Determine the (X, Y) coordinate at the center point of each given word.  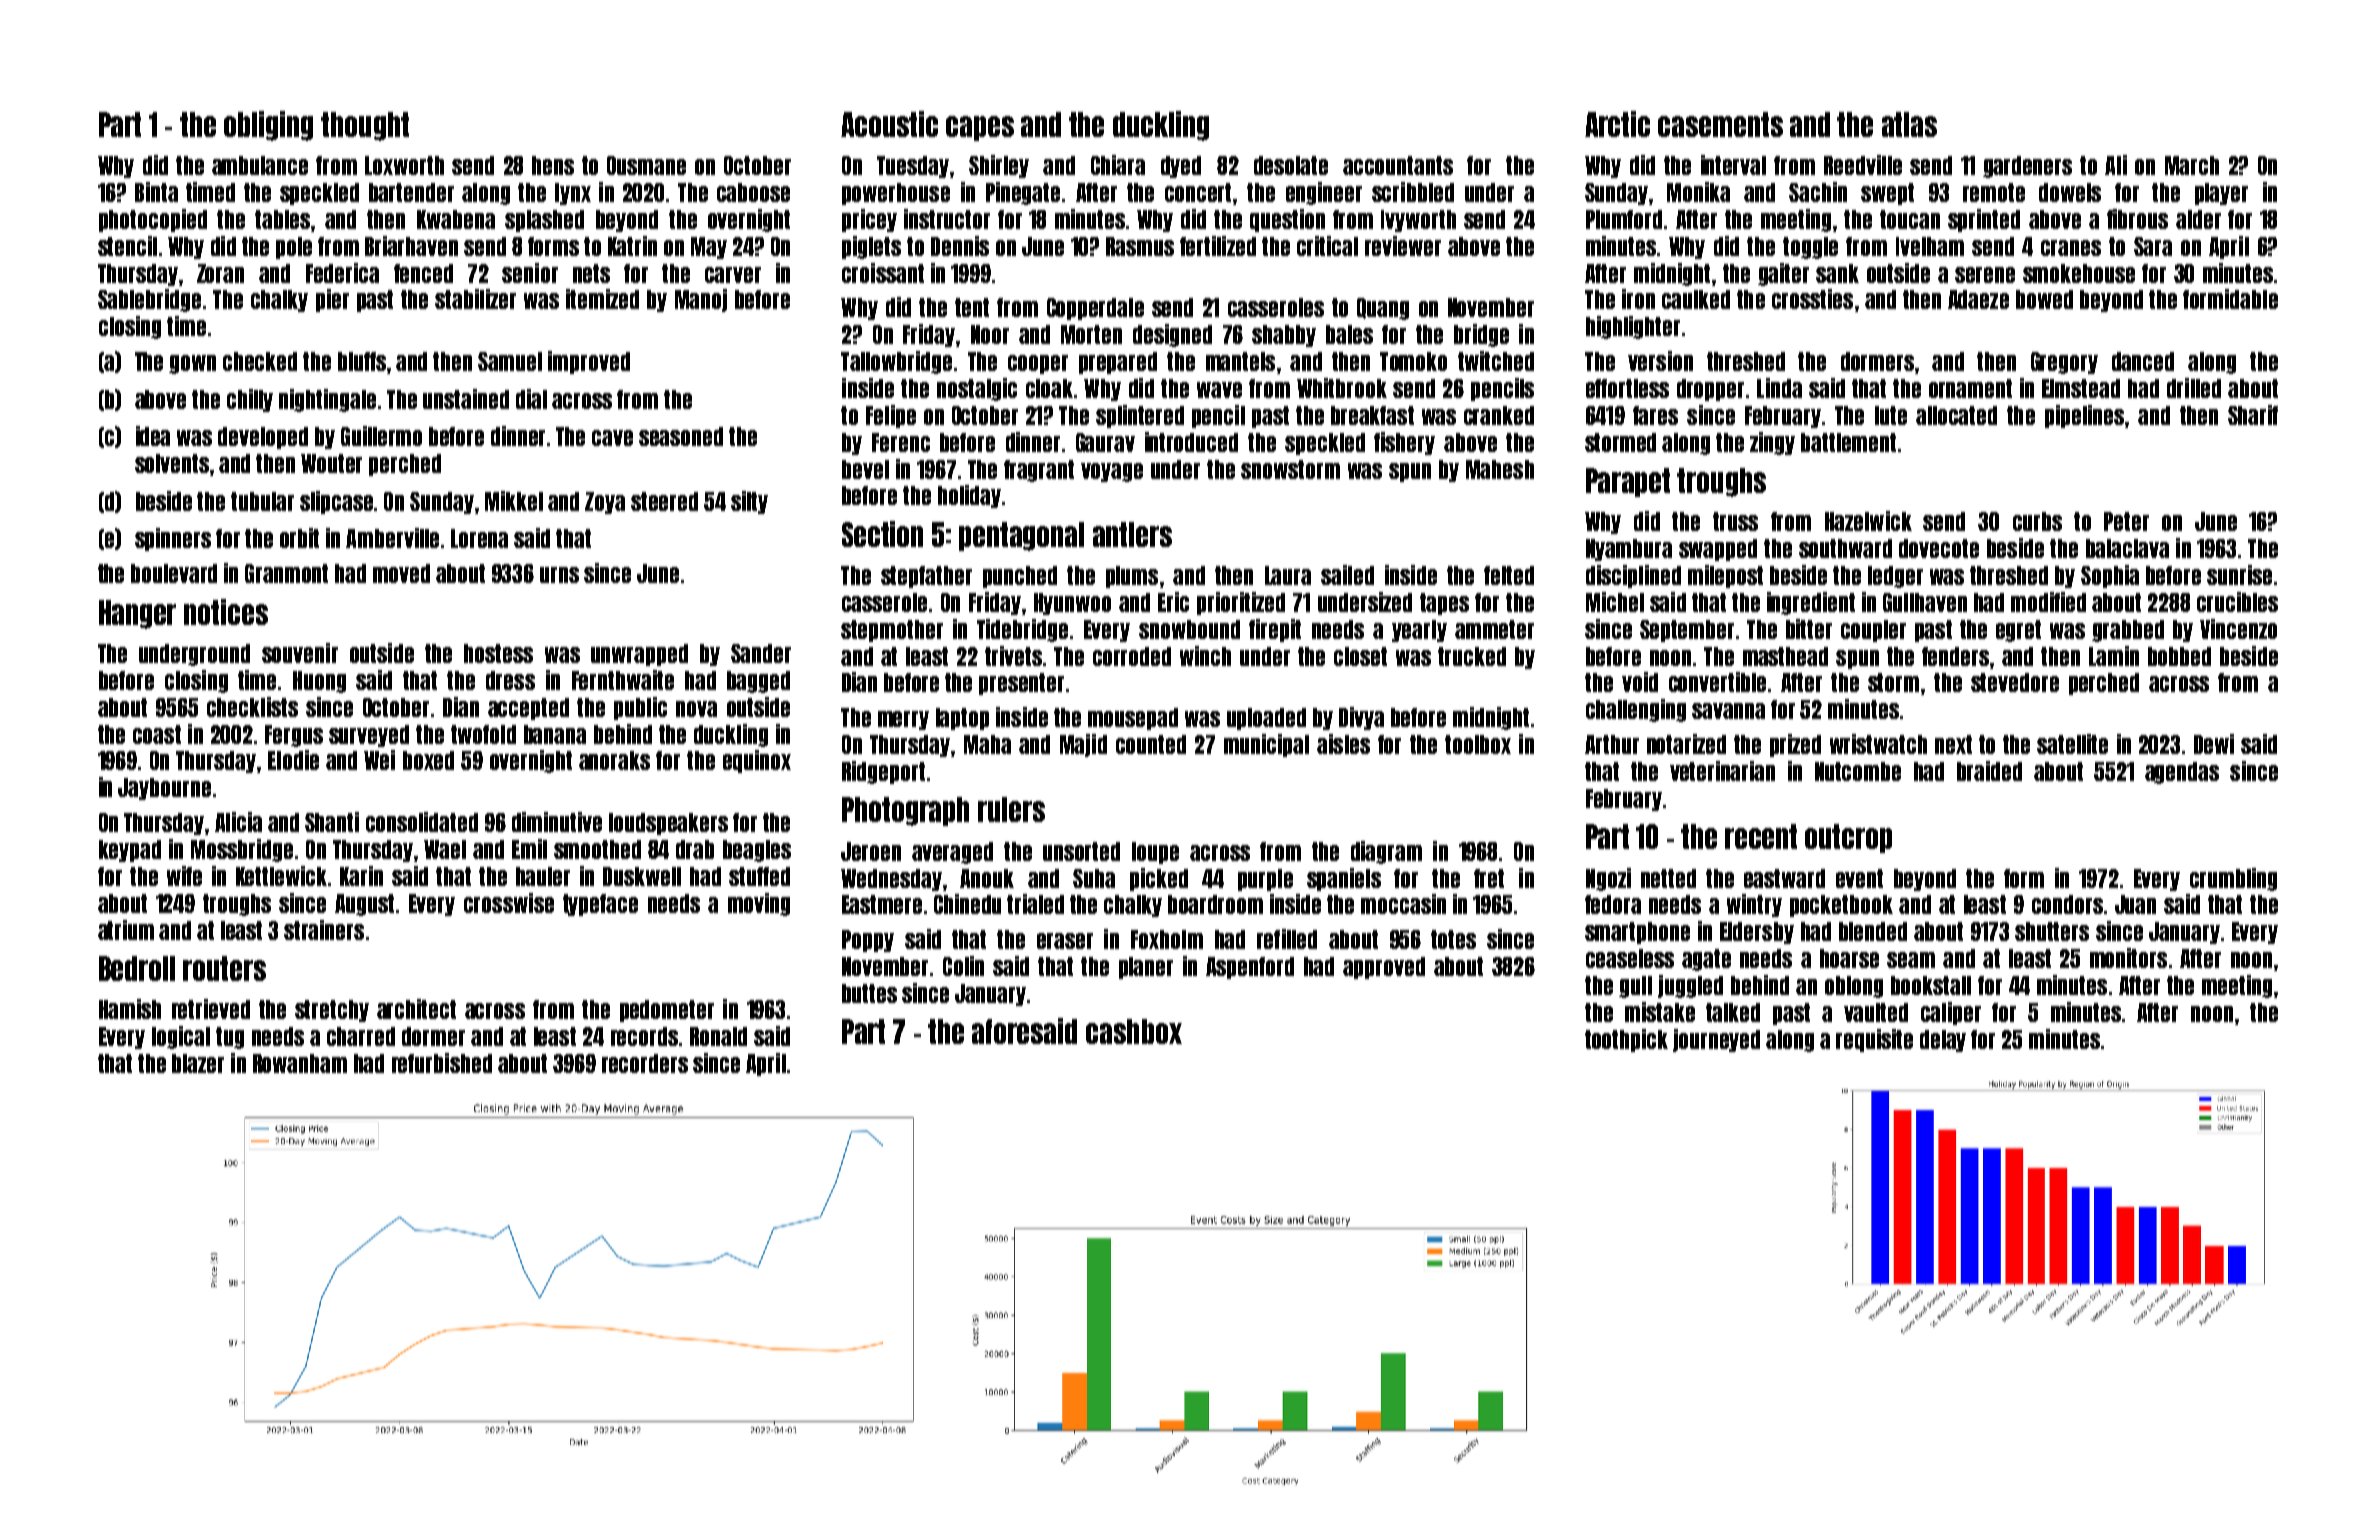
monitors (2128, 958)
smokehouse (2079, 273)
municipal (1266, 745)
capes (980, 128)
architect (416, 1009)
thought (365, 126)
